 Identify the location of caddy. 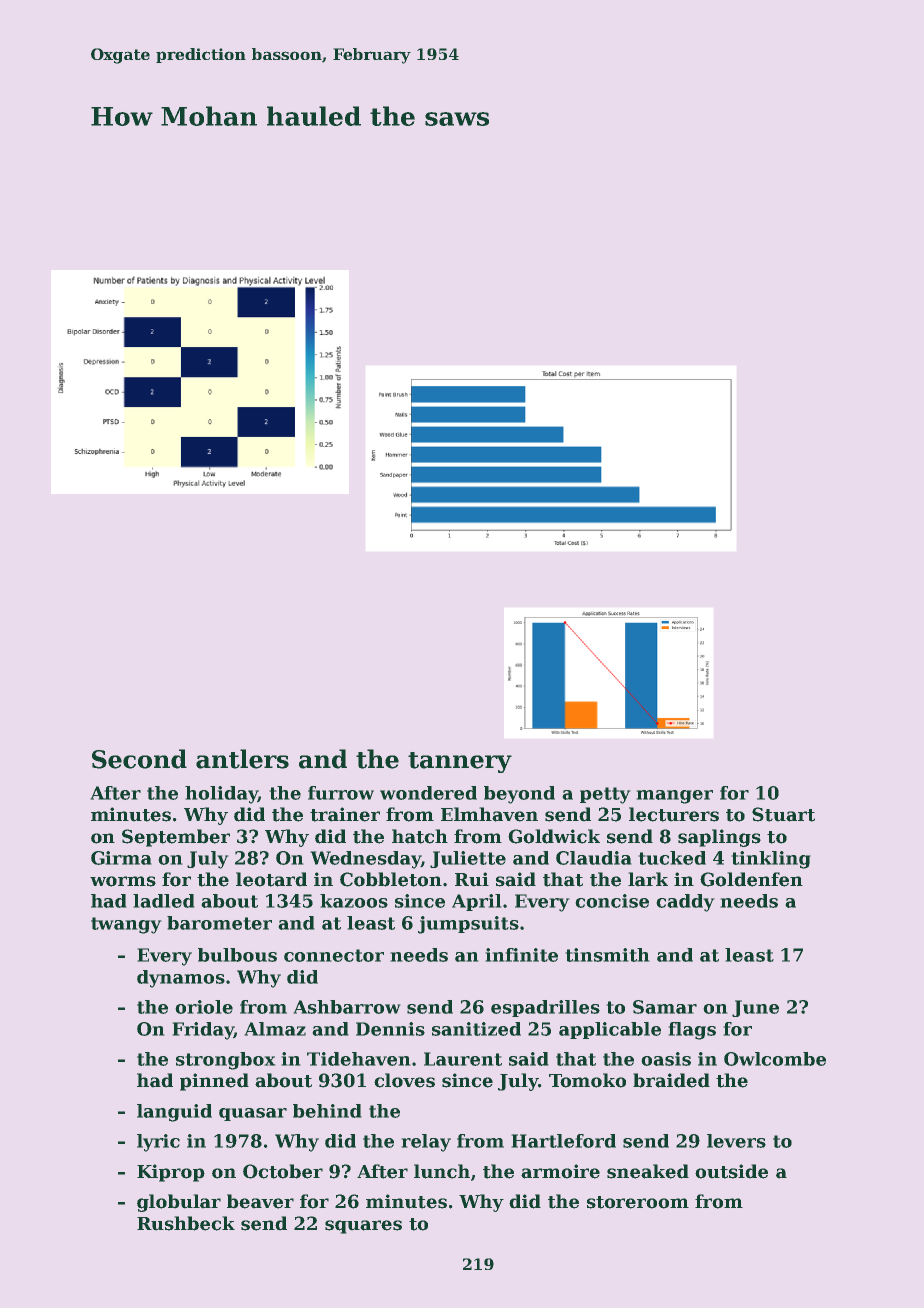
(685, 903).
